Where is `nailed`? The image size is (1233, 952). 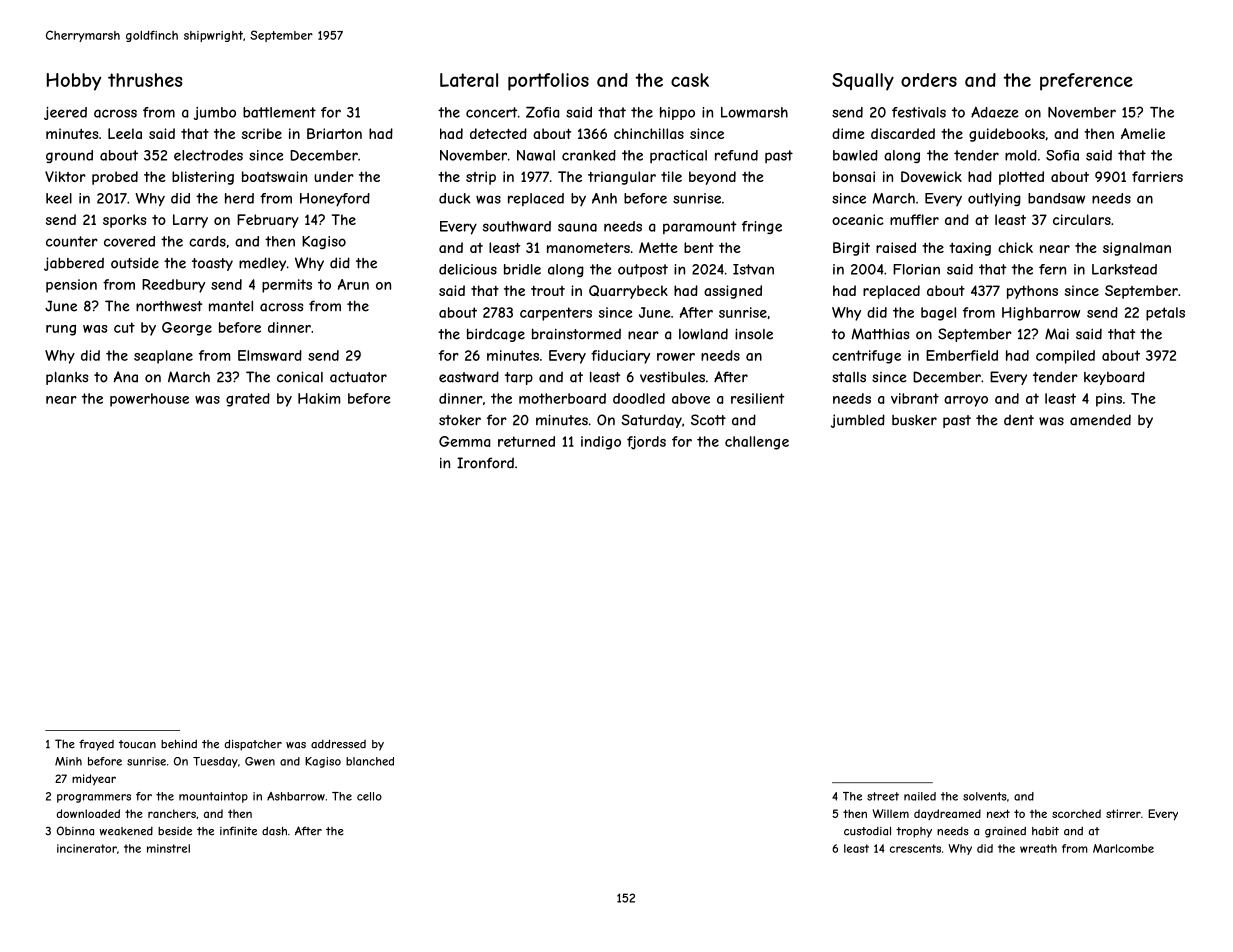
nailed is located at coordinates (920, 796).
